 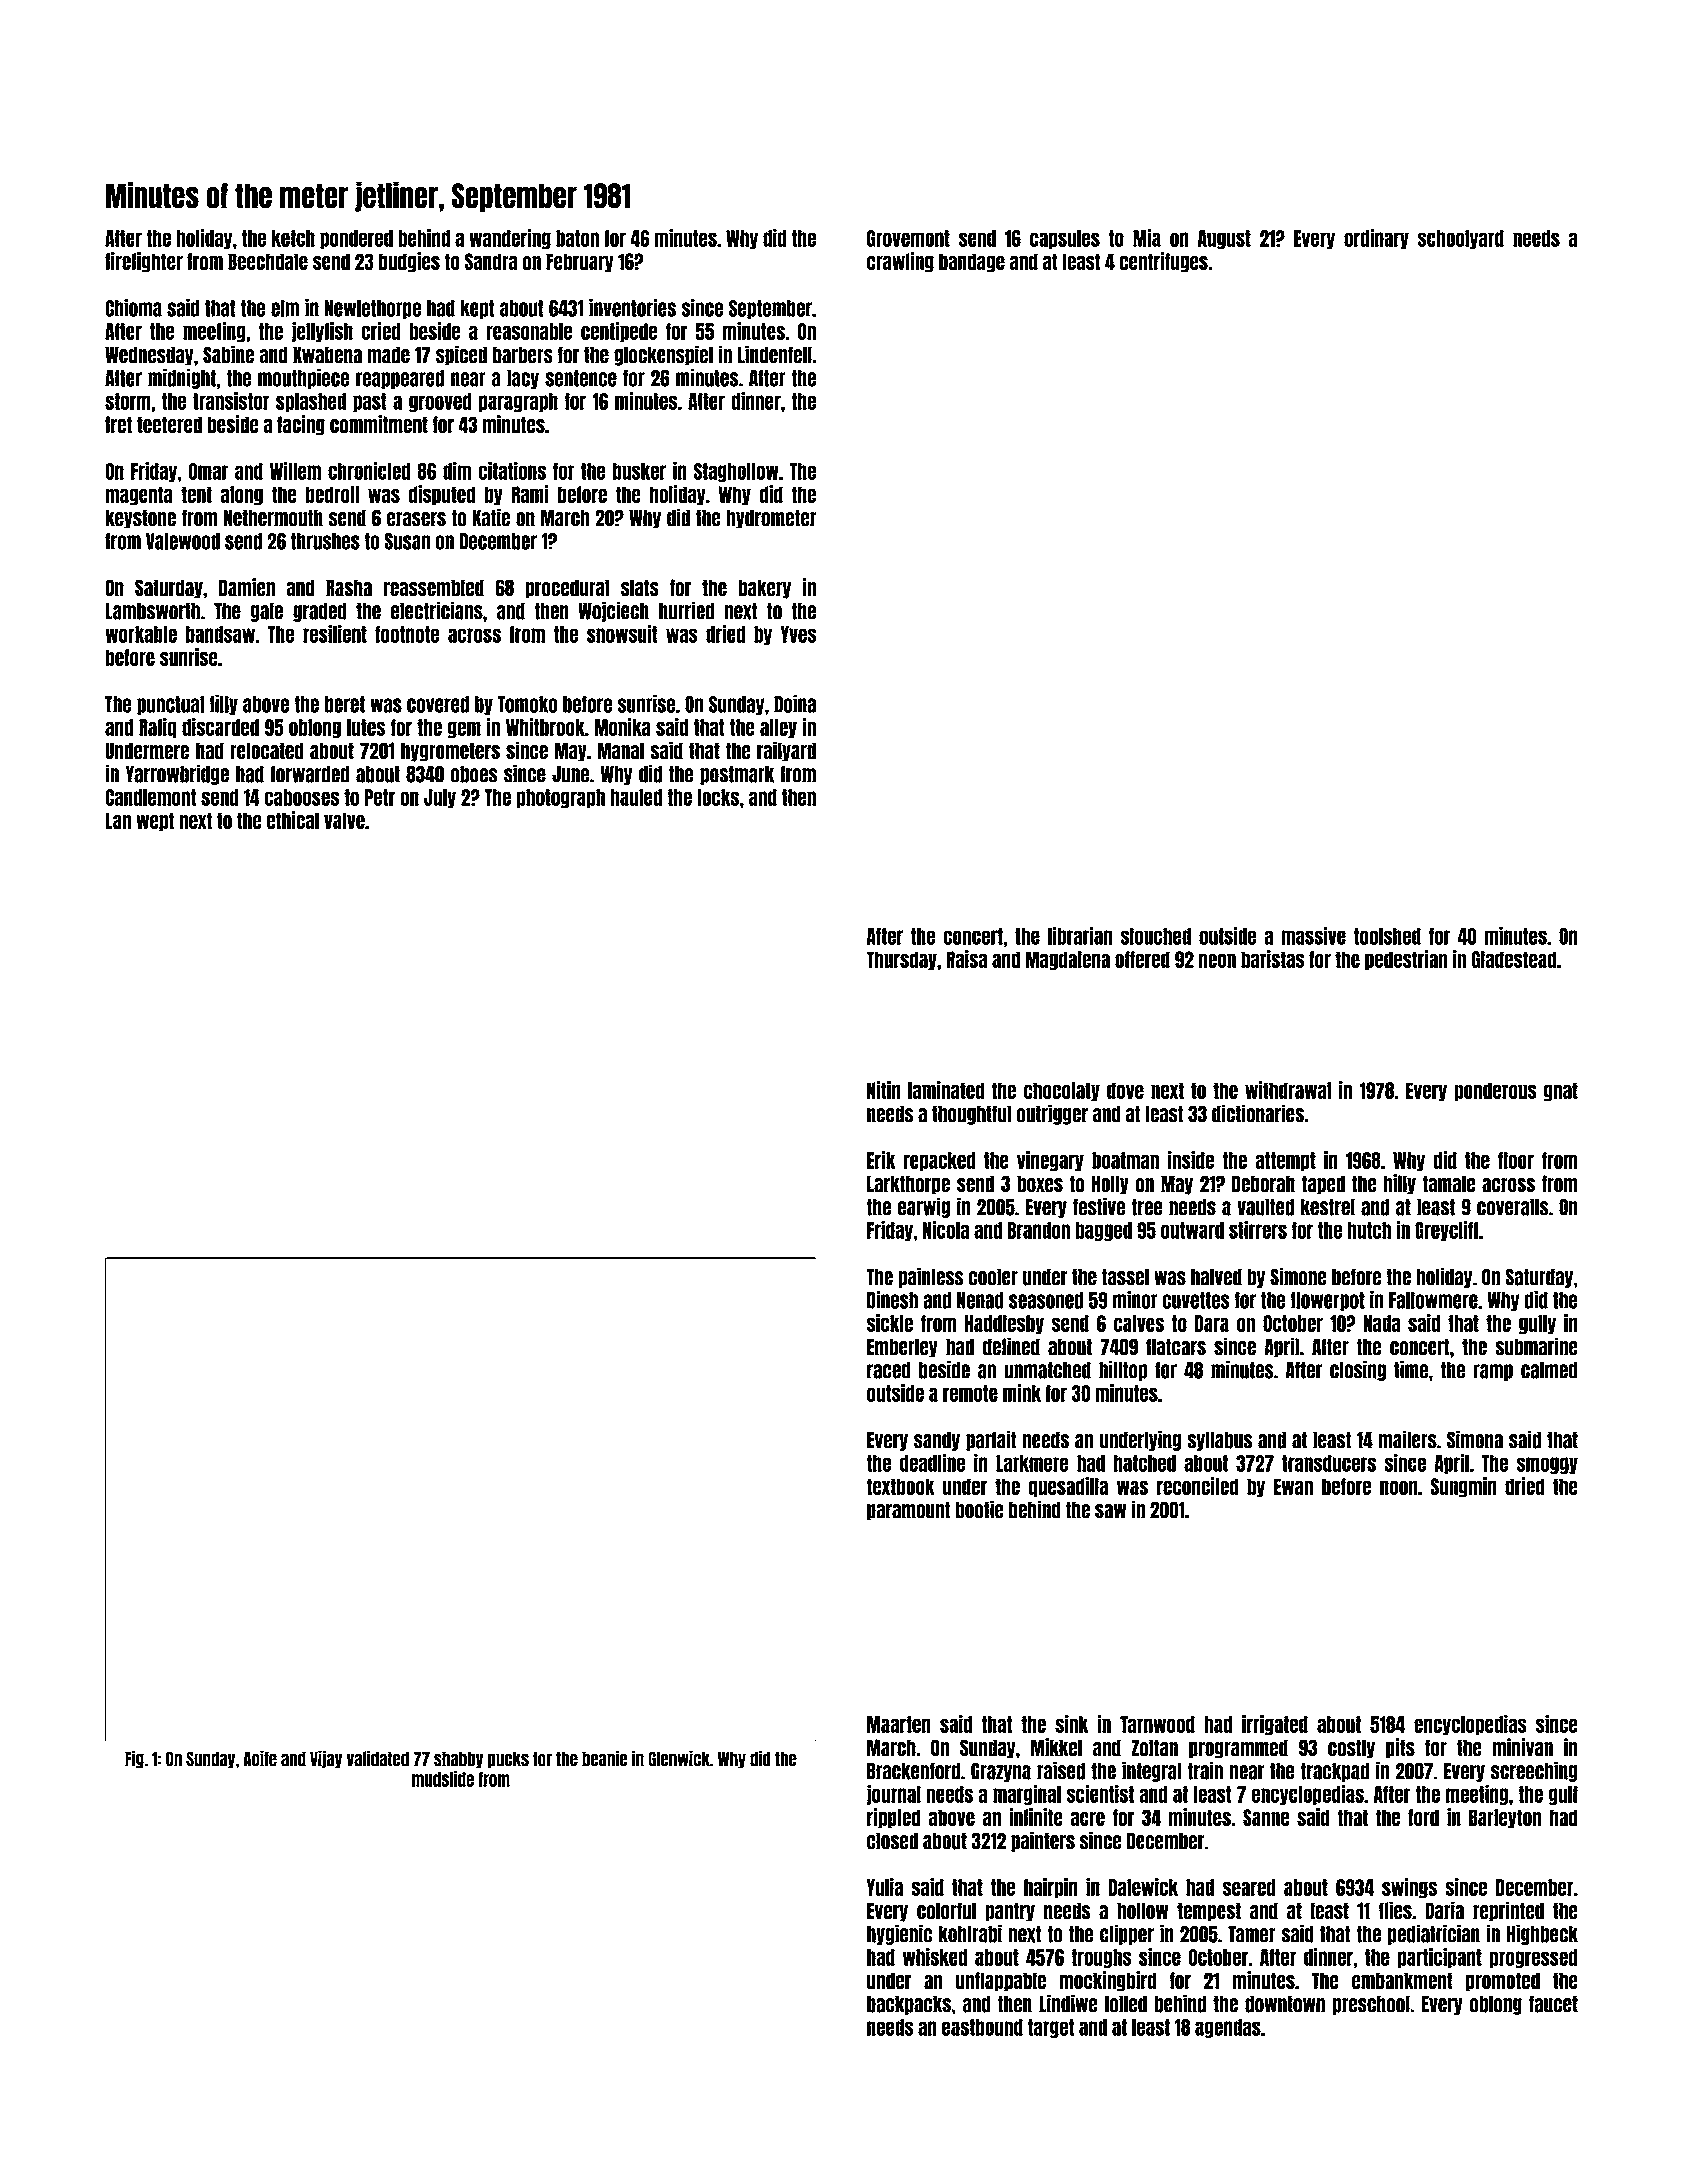 I want to click on colorful, so click(x=946, y=1911).
